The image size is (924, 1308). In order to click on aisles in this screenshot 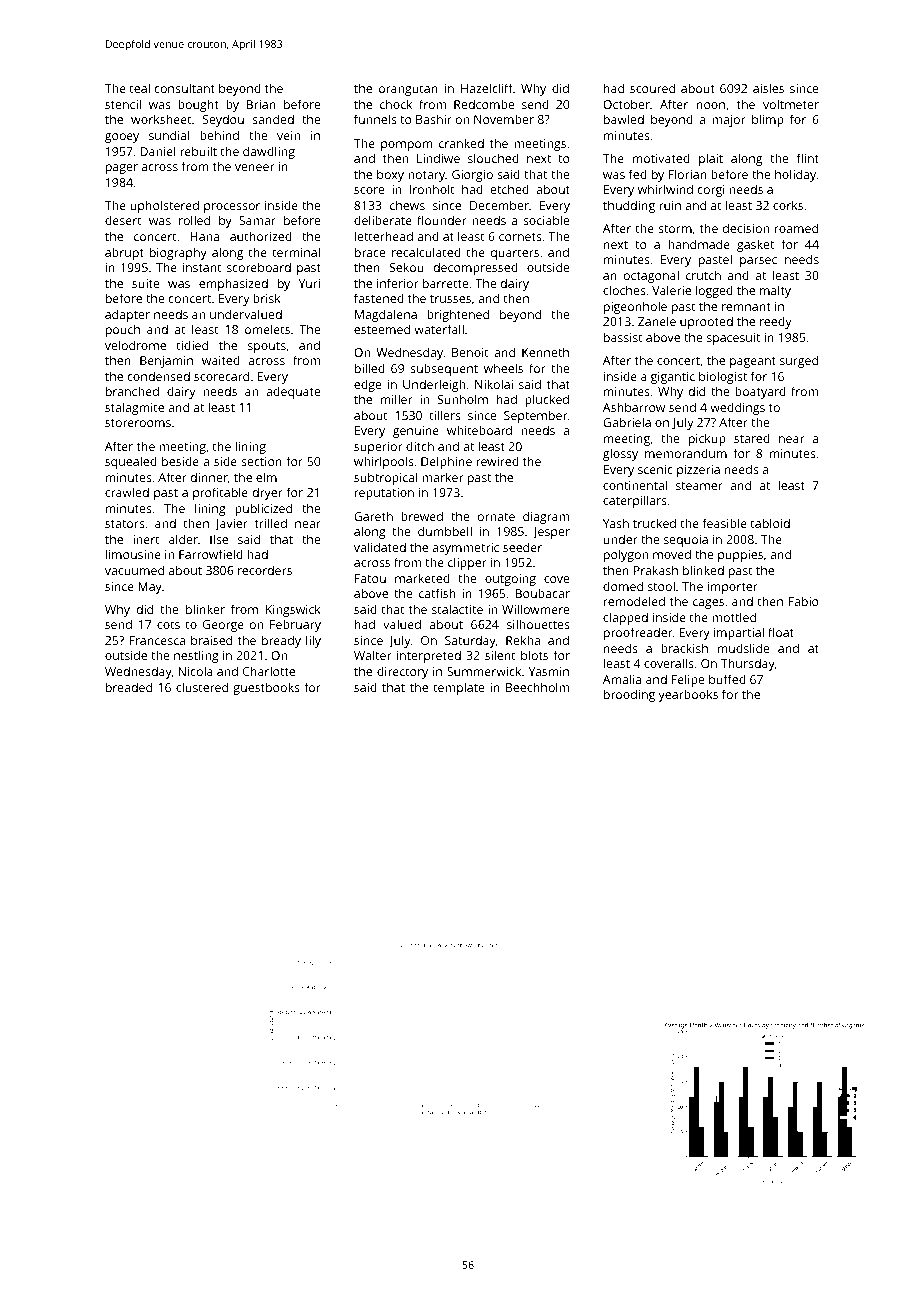, I will do `click(768, 88)`.
